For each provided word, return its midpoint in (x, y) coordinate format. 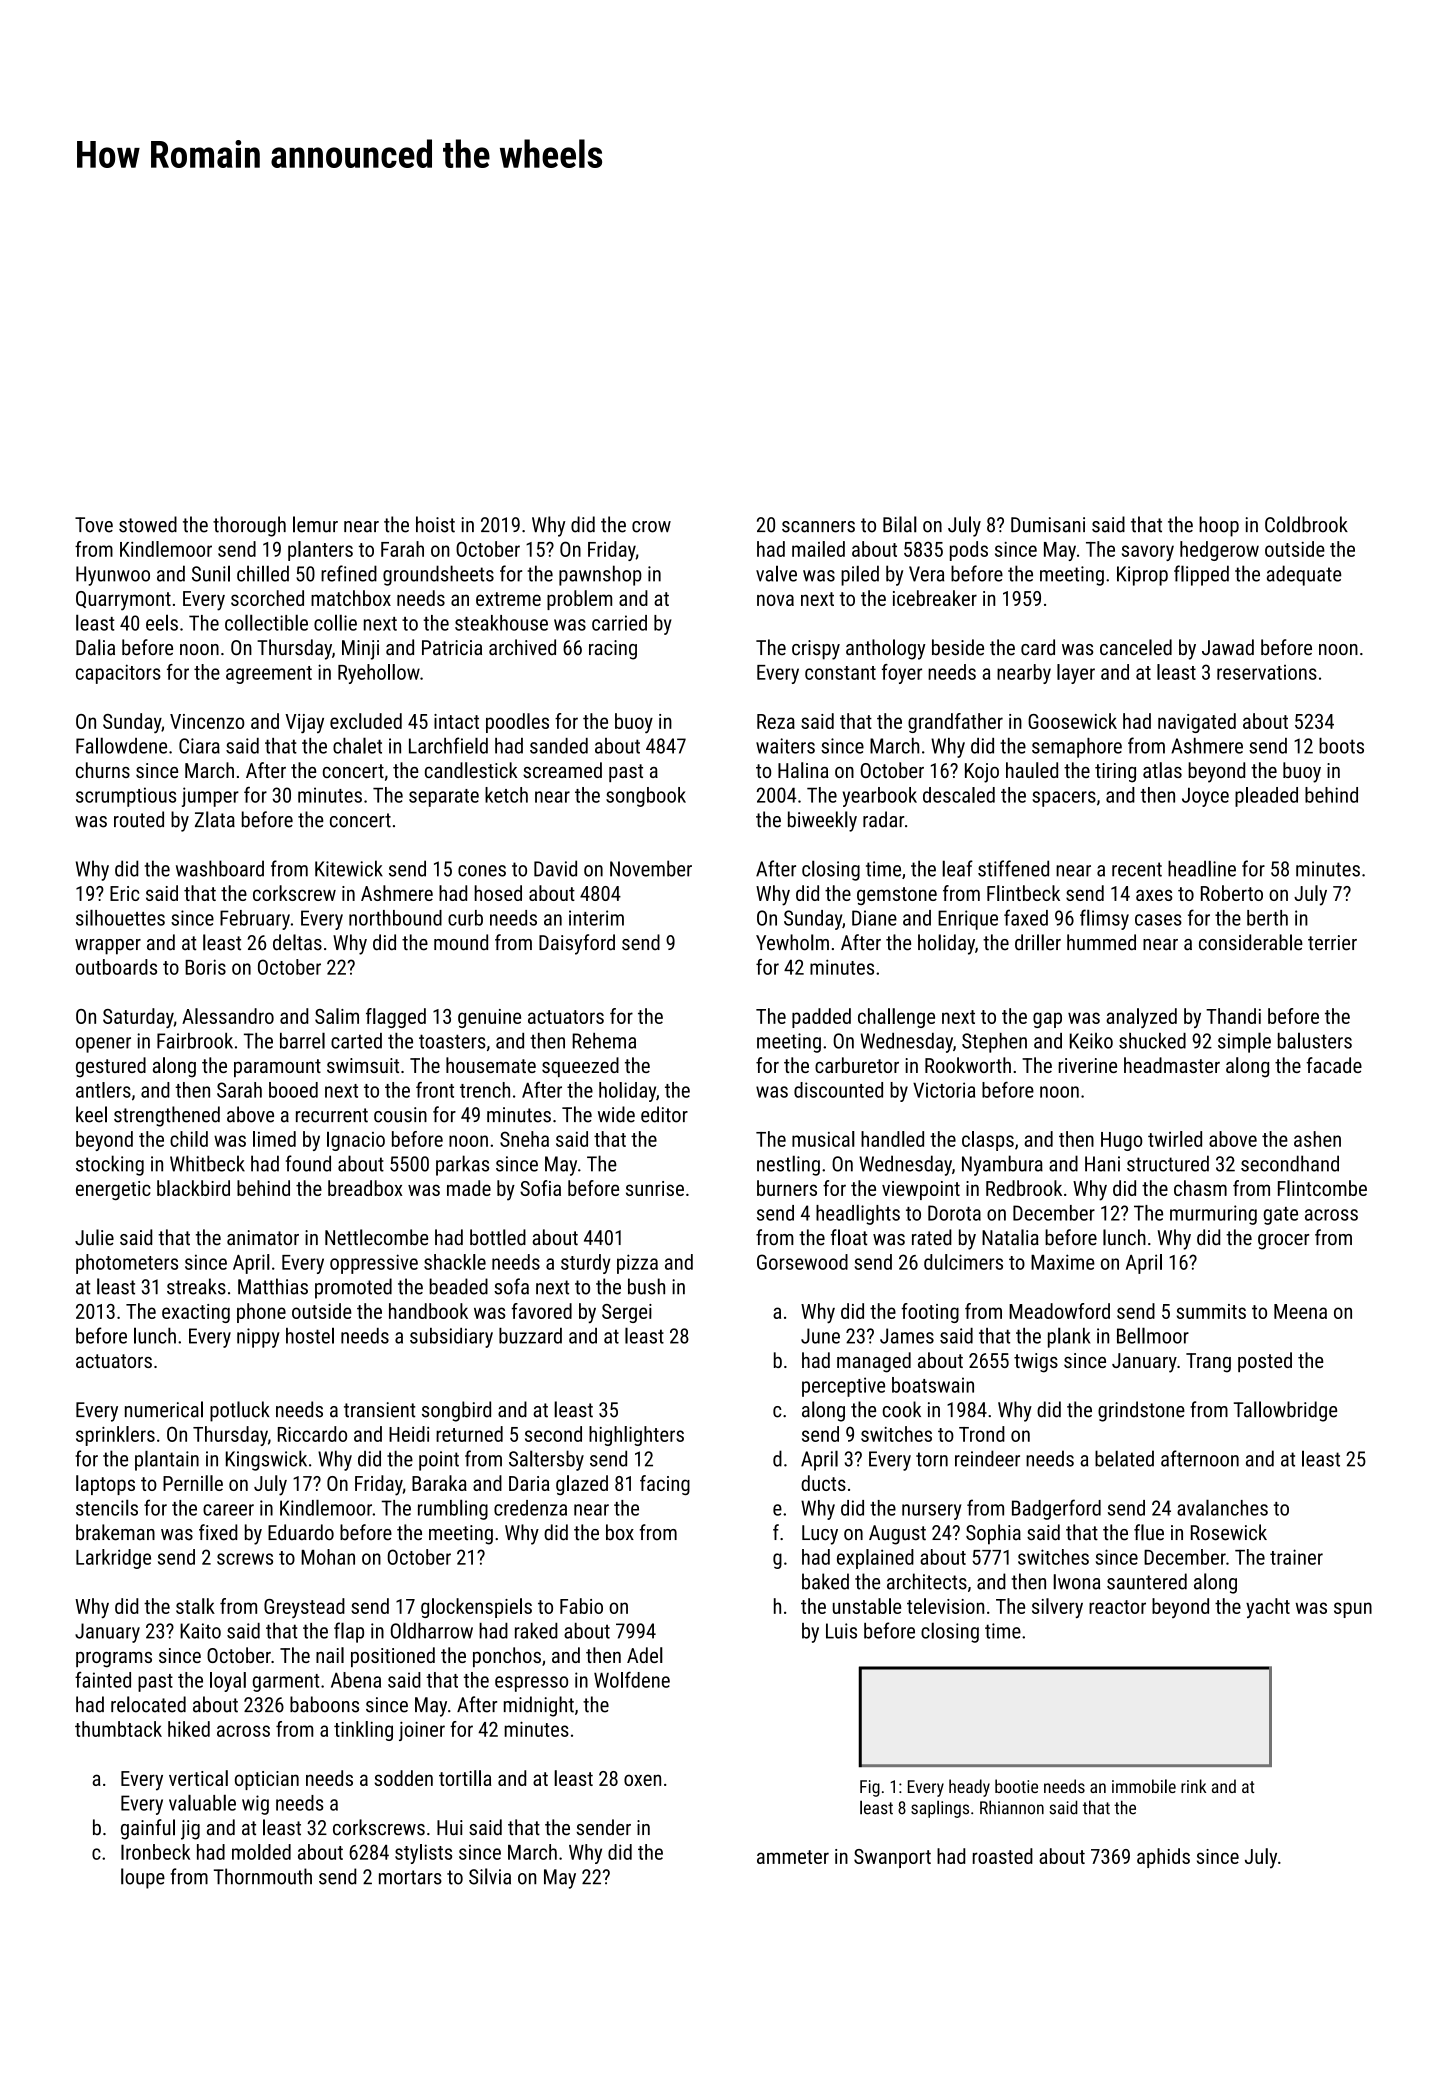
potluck (240, 1411)
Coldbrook (1306, 524)
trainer (1296, 1557)
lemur (315, 524)
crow (651, 527)
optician (267, 1780)
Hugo (1121, 1141)
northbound (395, 918)
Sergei (627, 1313)
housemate (491, 1065)
